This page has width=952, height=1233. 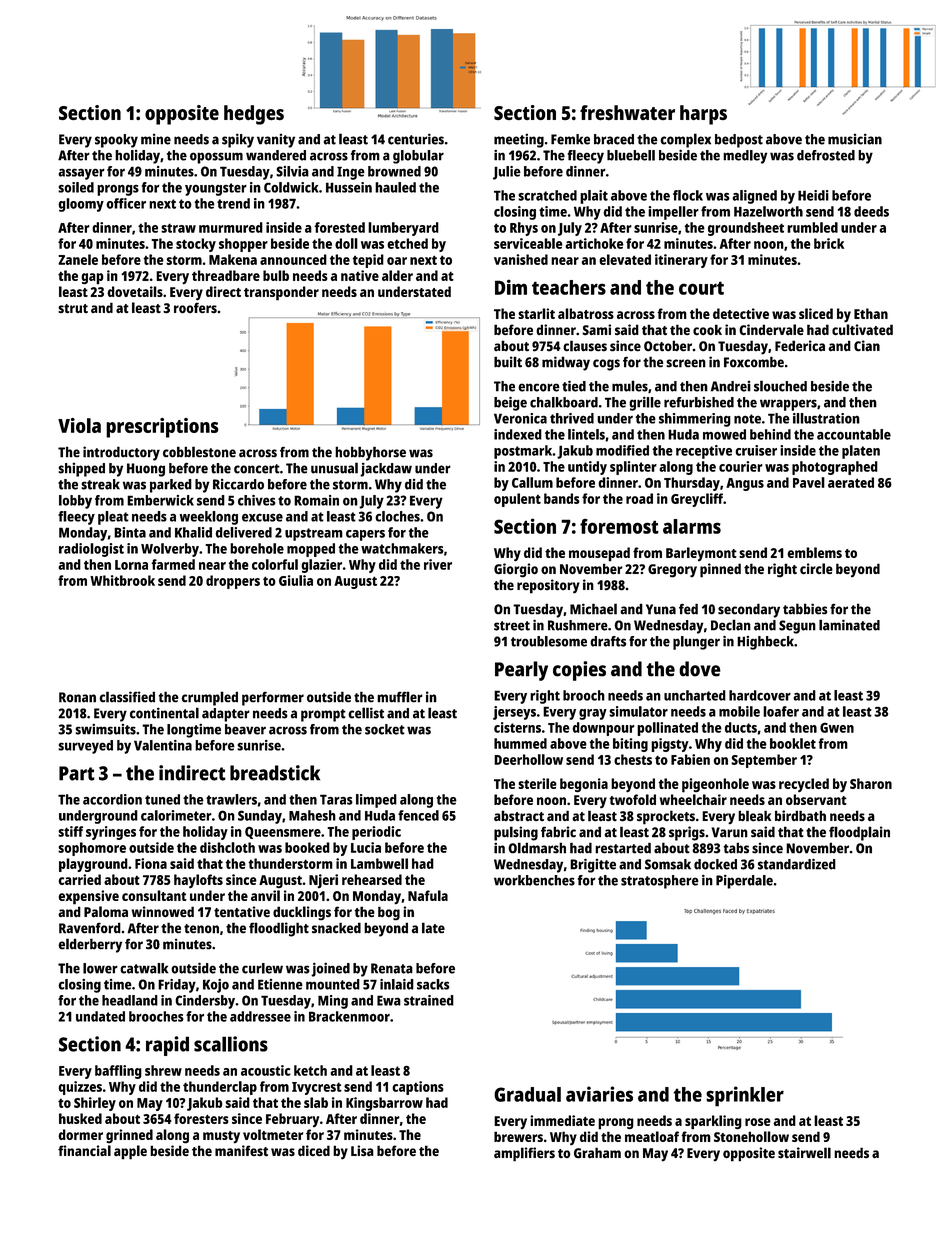 What do you see at coordinates (231, 227) in the page?
I see `murmured` at bounding box center [231, 227].
